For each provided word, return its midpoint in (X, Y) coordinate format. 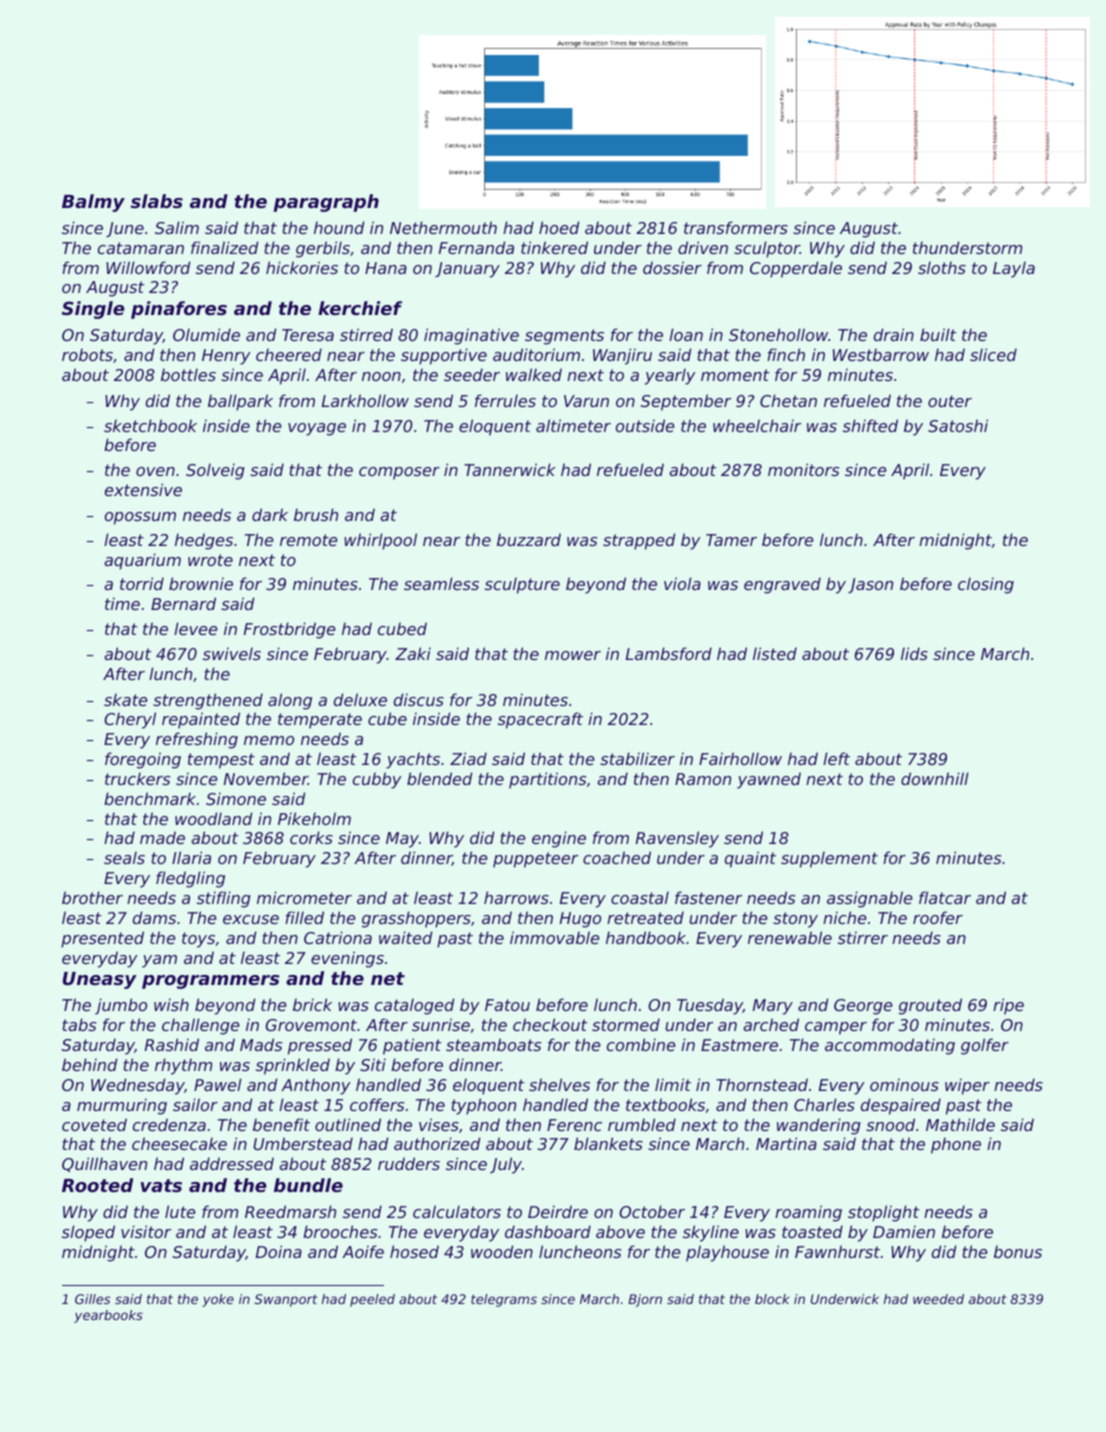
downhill (935, 778)
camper (836, 1028)
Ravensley (677, 839)
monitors (803, 469)
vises (439, 1124)
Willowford (148, 267)
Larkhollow (365, 400)
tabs (79, 1024)
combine (641, 1044)
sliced (993, 354)
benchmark (150, 798)
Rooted (97, 1185)
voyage (317, 429)
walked (534, 374)
